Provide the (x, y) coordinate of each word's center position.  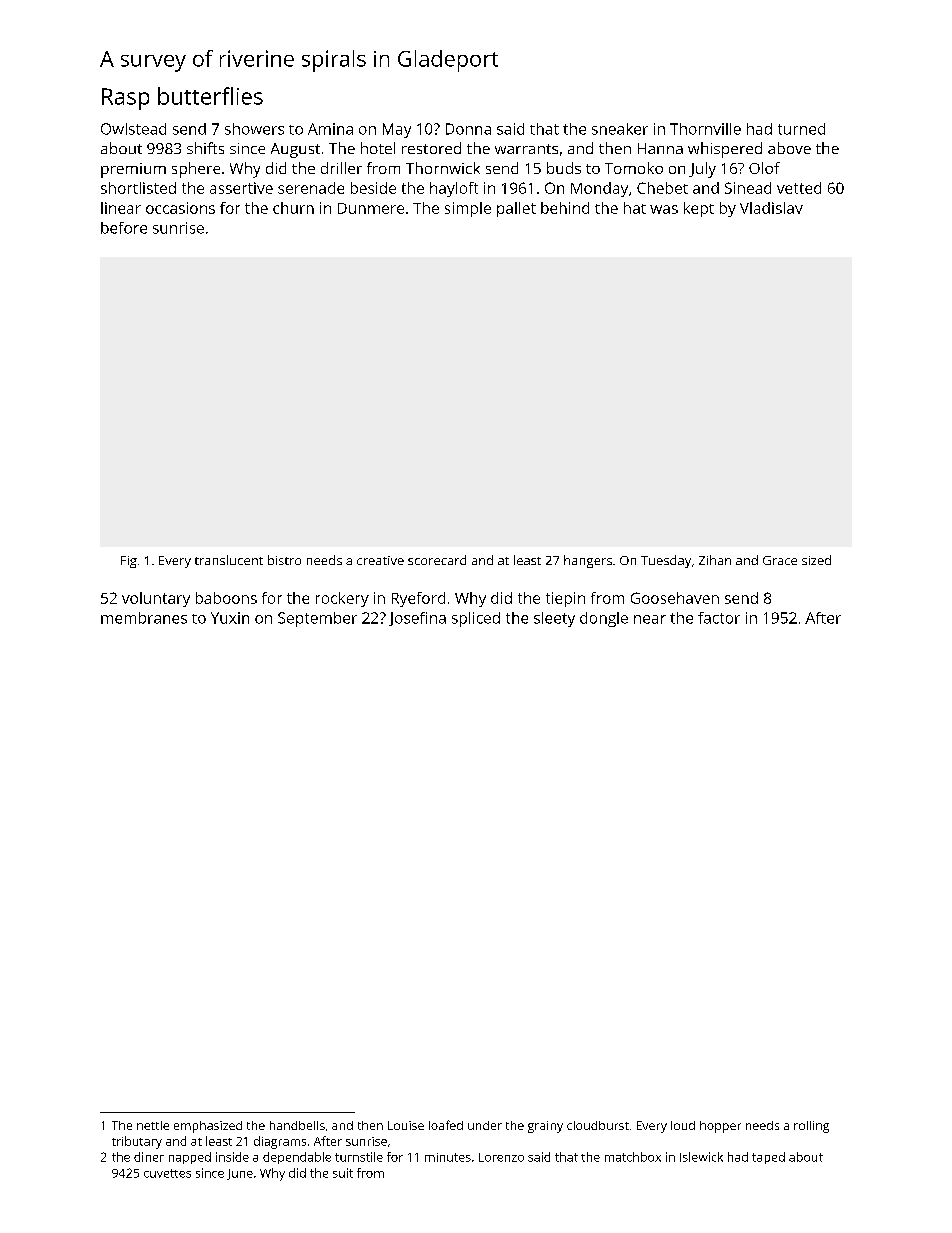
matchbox (633, 1157)
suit (343, 1173)
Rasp (125, 99)
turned (801, 129)
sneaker (620, 129)
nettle (153, 1125)
